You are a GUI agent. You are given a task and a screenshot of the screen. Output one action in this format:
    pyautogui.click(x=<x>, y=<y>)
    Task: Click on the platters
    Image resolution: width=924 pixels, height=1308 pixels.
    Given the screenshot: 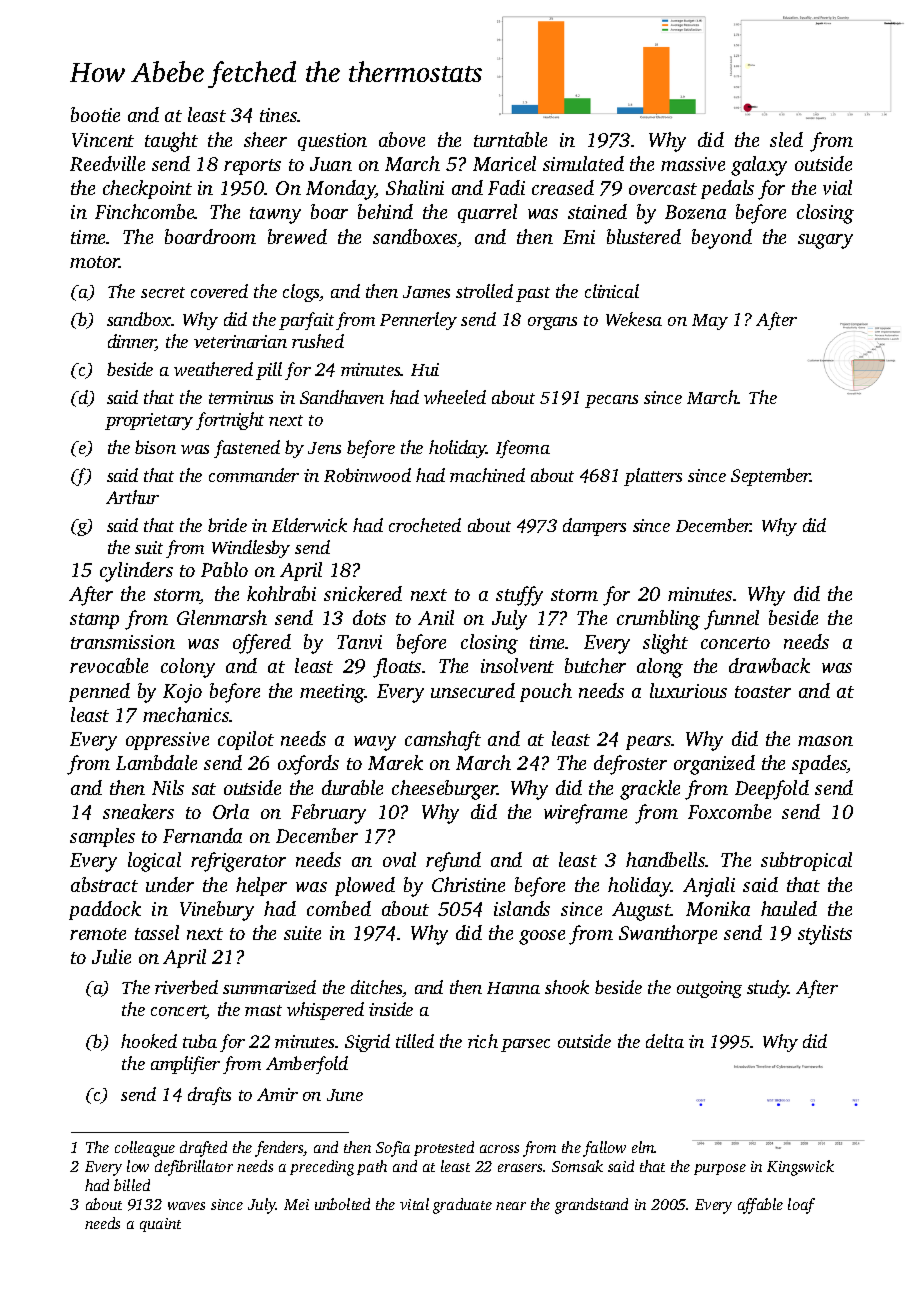 What is the action you would take?
    pyautogui.click(x=653, y=477)
